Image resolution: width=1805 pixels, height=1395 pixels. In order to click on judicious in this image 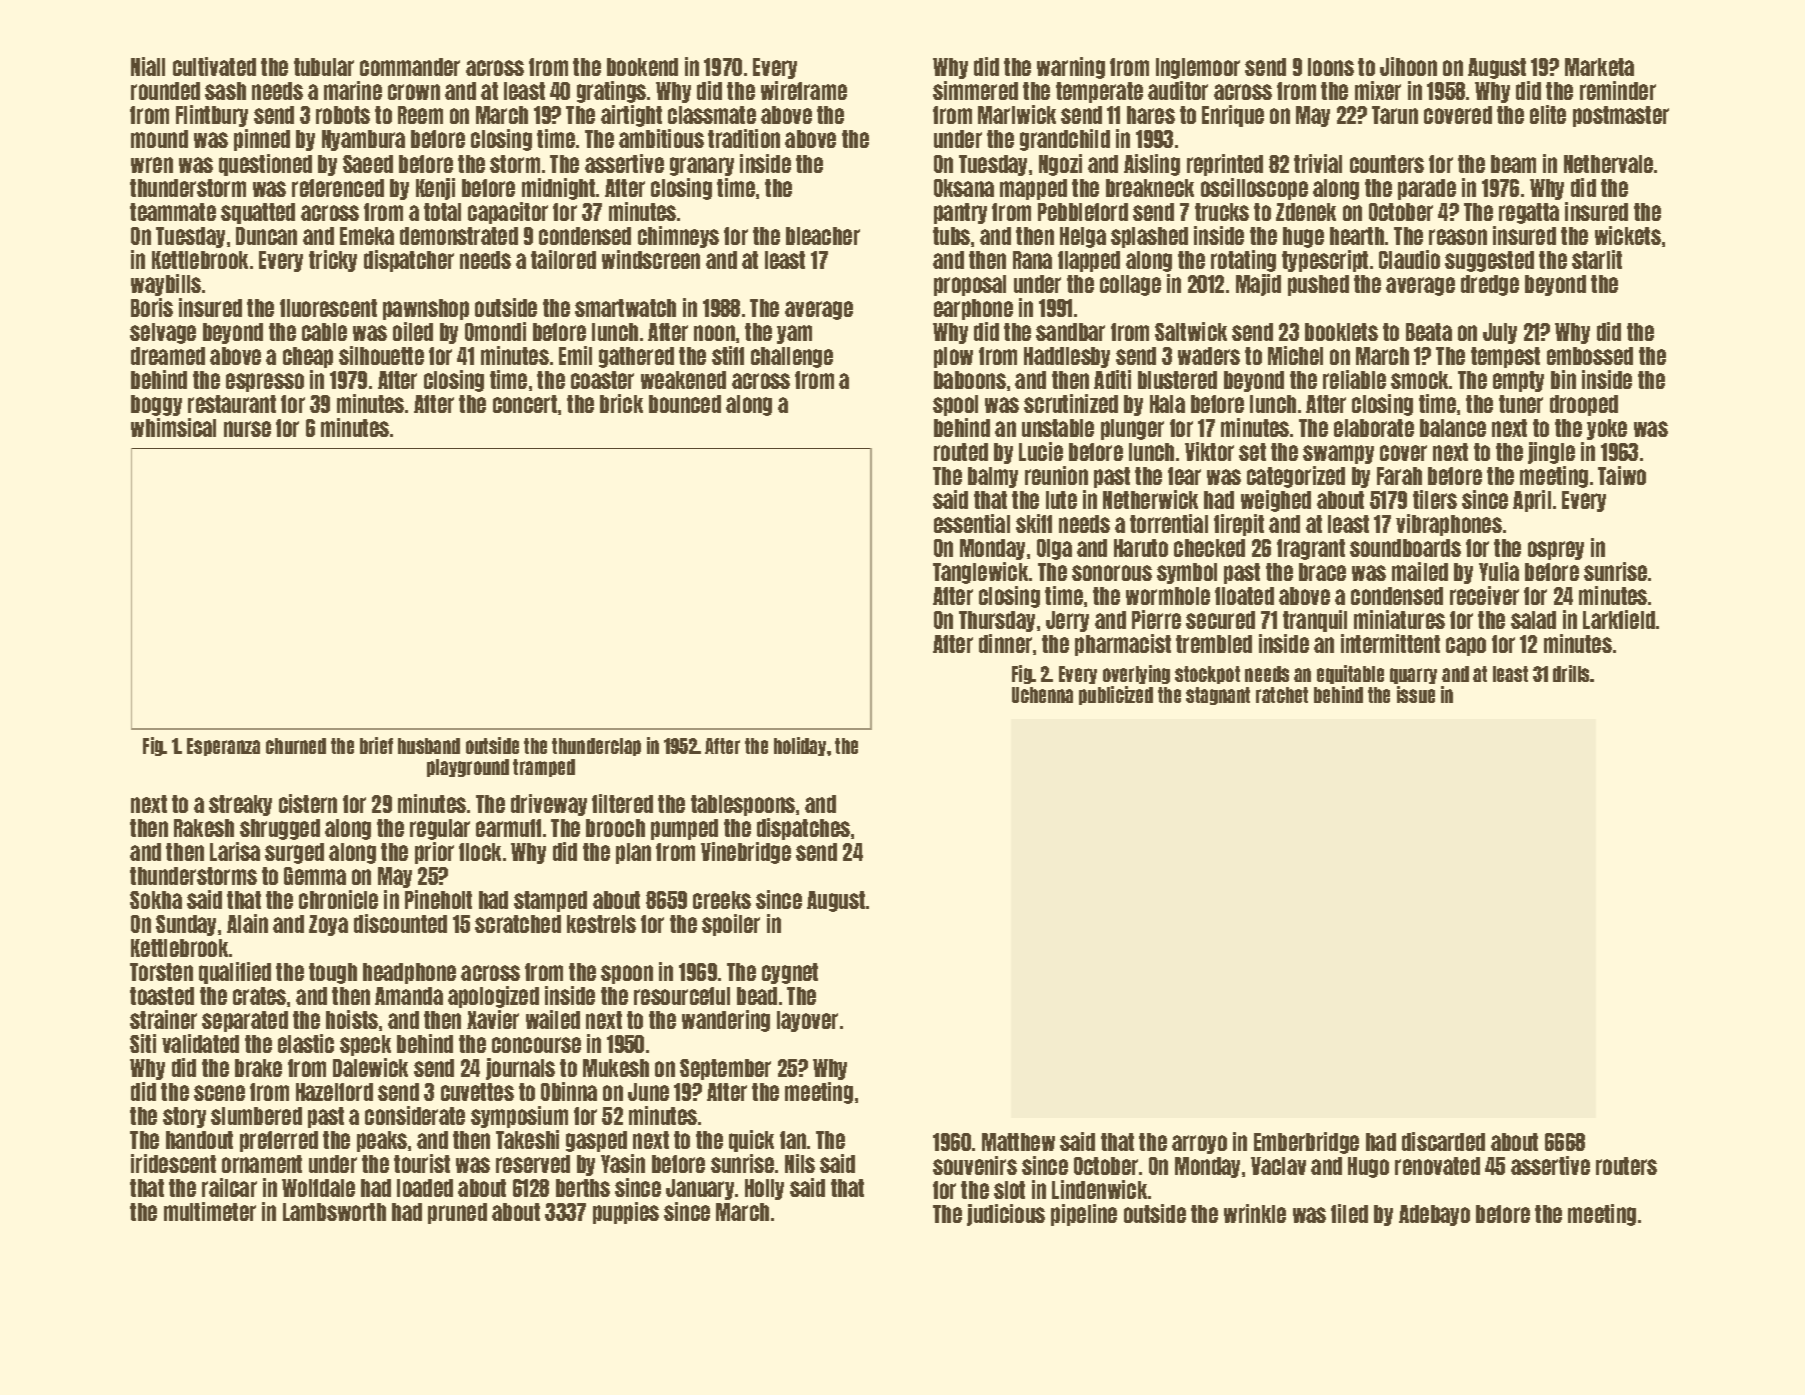, I will do `click(1006, 1215)`.
